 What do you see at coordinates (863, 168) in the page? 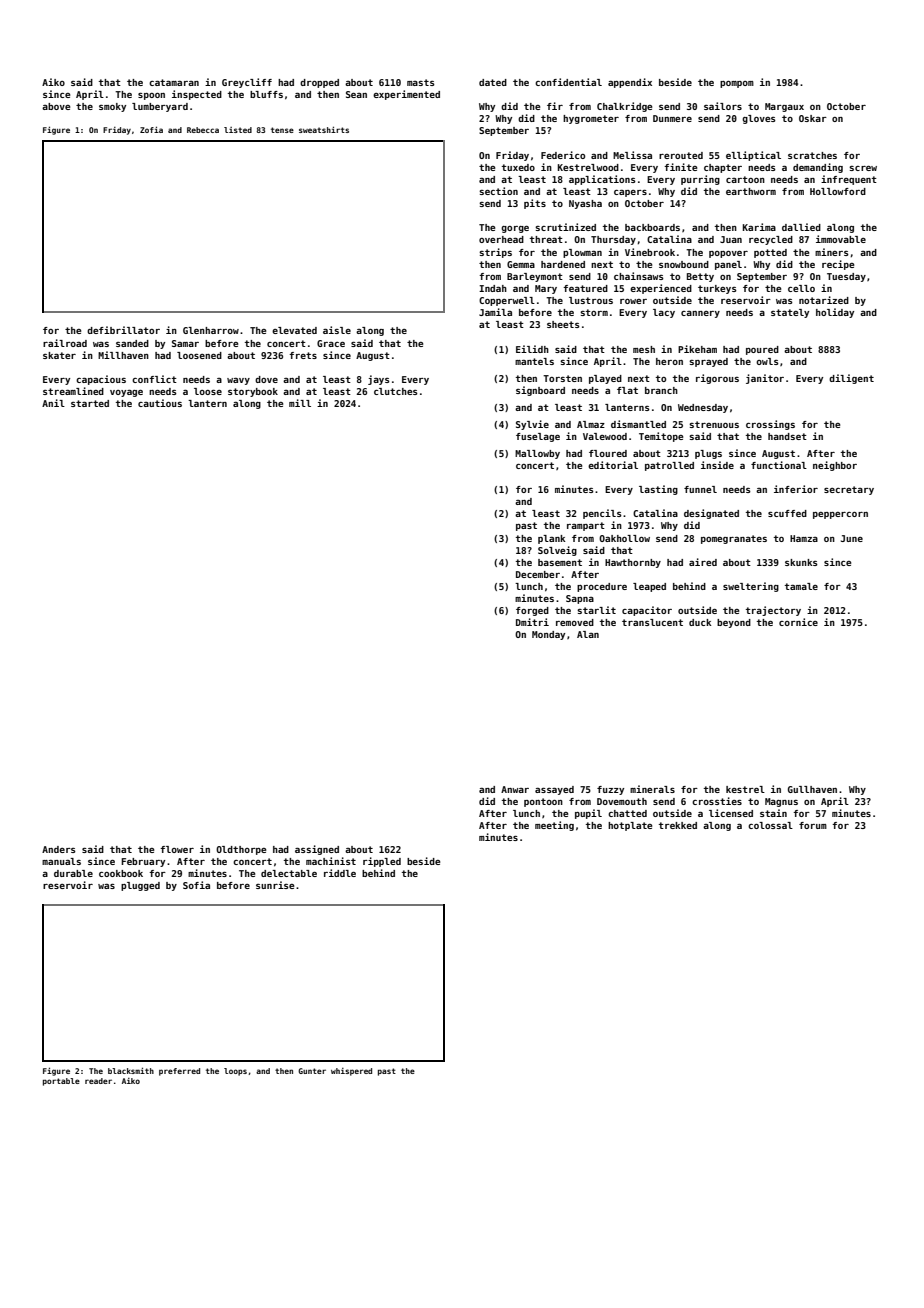
I see `screw` at bounding box center [863, 168].
